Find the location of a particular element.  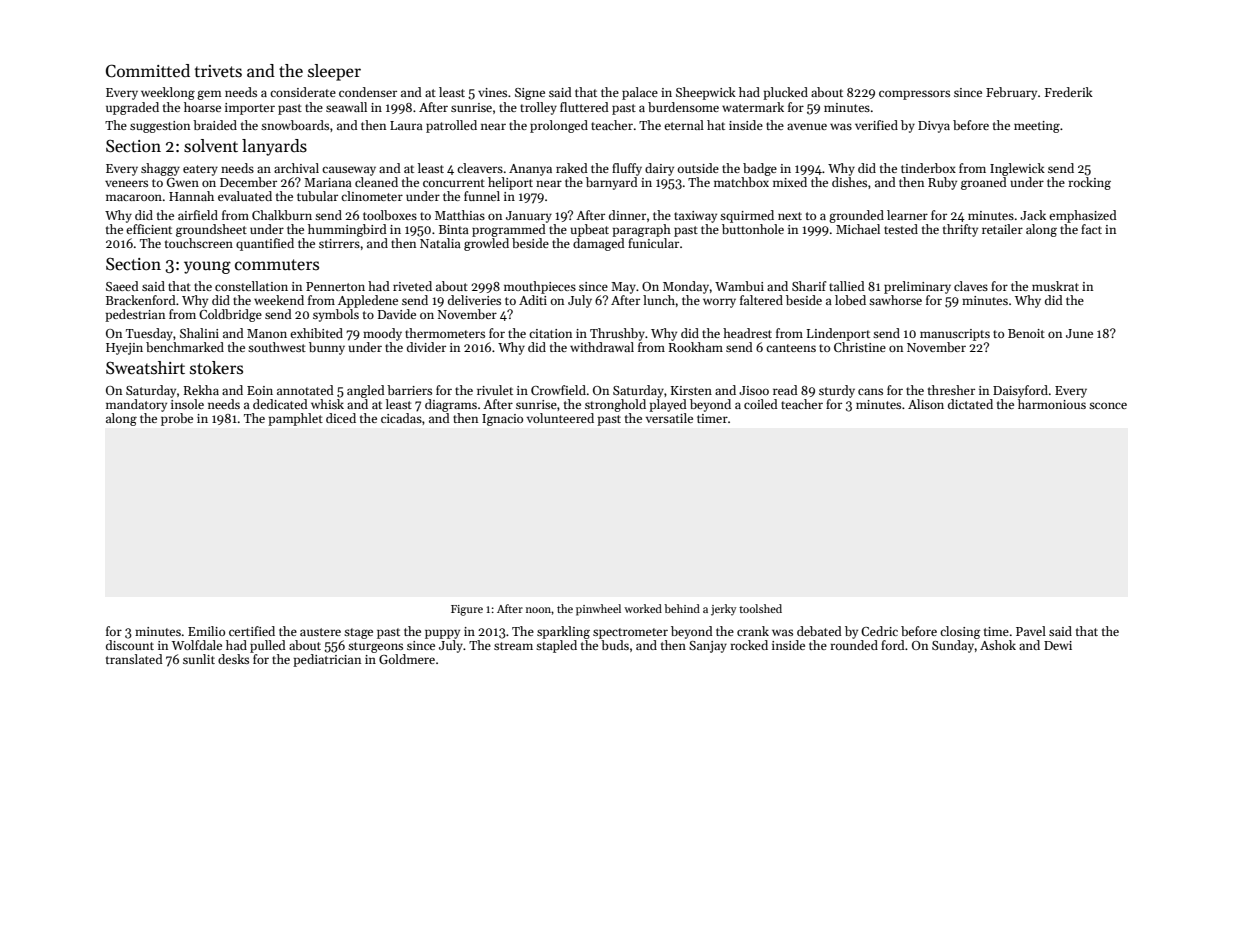

Sanjay is located at coordinates (708, 647).
